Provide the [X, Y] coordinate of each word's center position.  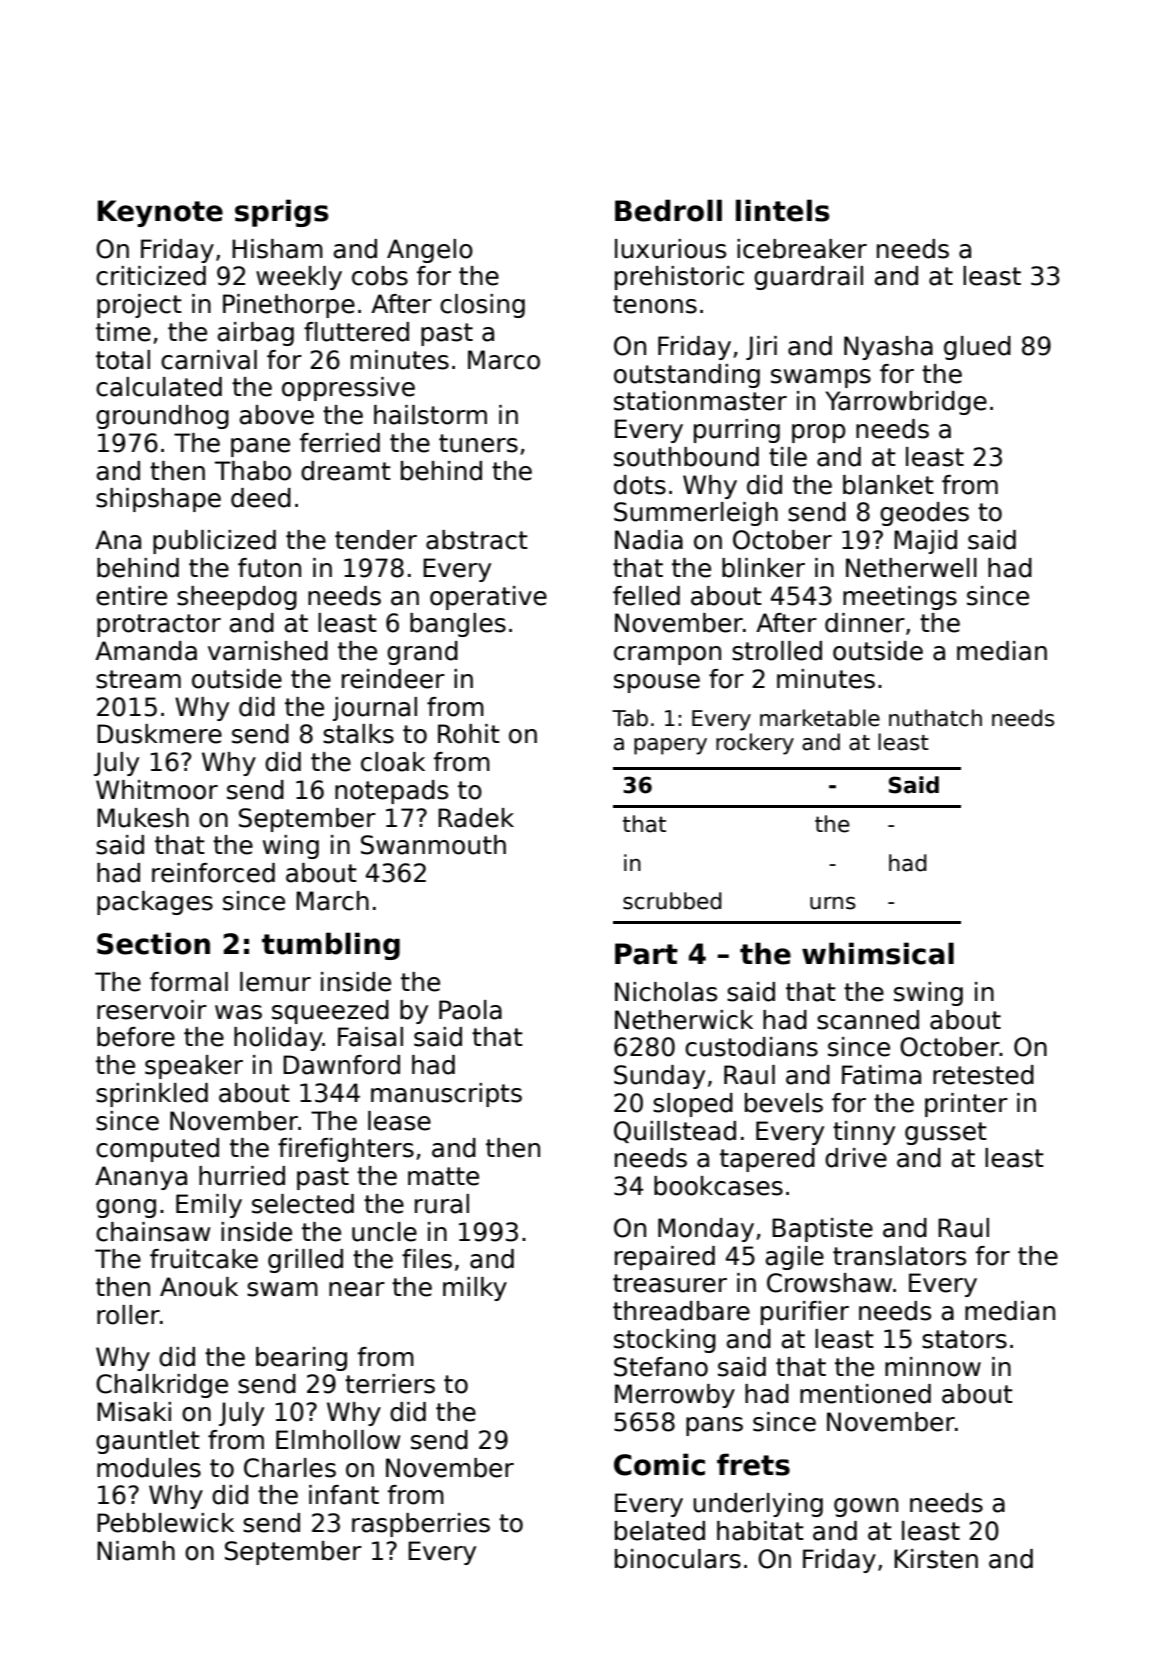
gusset [946, 1133]
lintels [783, 210]
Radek [476, 818]
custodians [751, 1047]
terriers [390, 1384]
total [123, 360]
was [238, 1012]
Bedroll [668, 210]
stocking [665, 1341]
